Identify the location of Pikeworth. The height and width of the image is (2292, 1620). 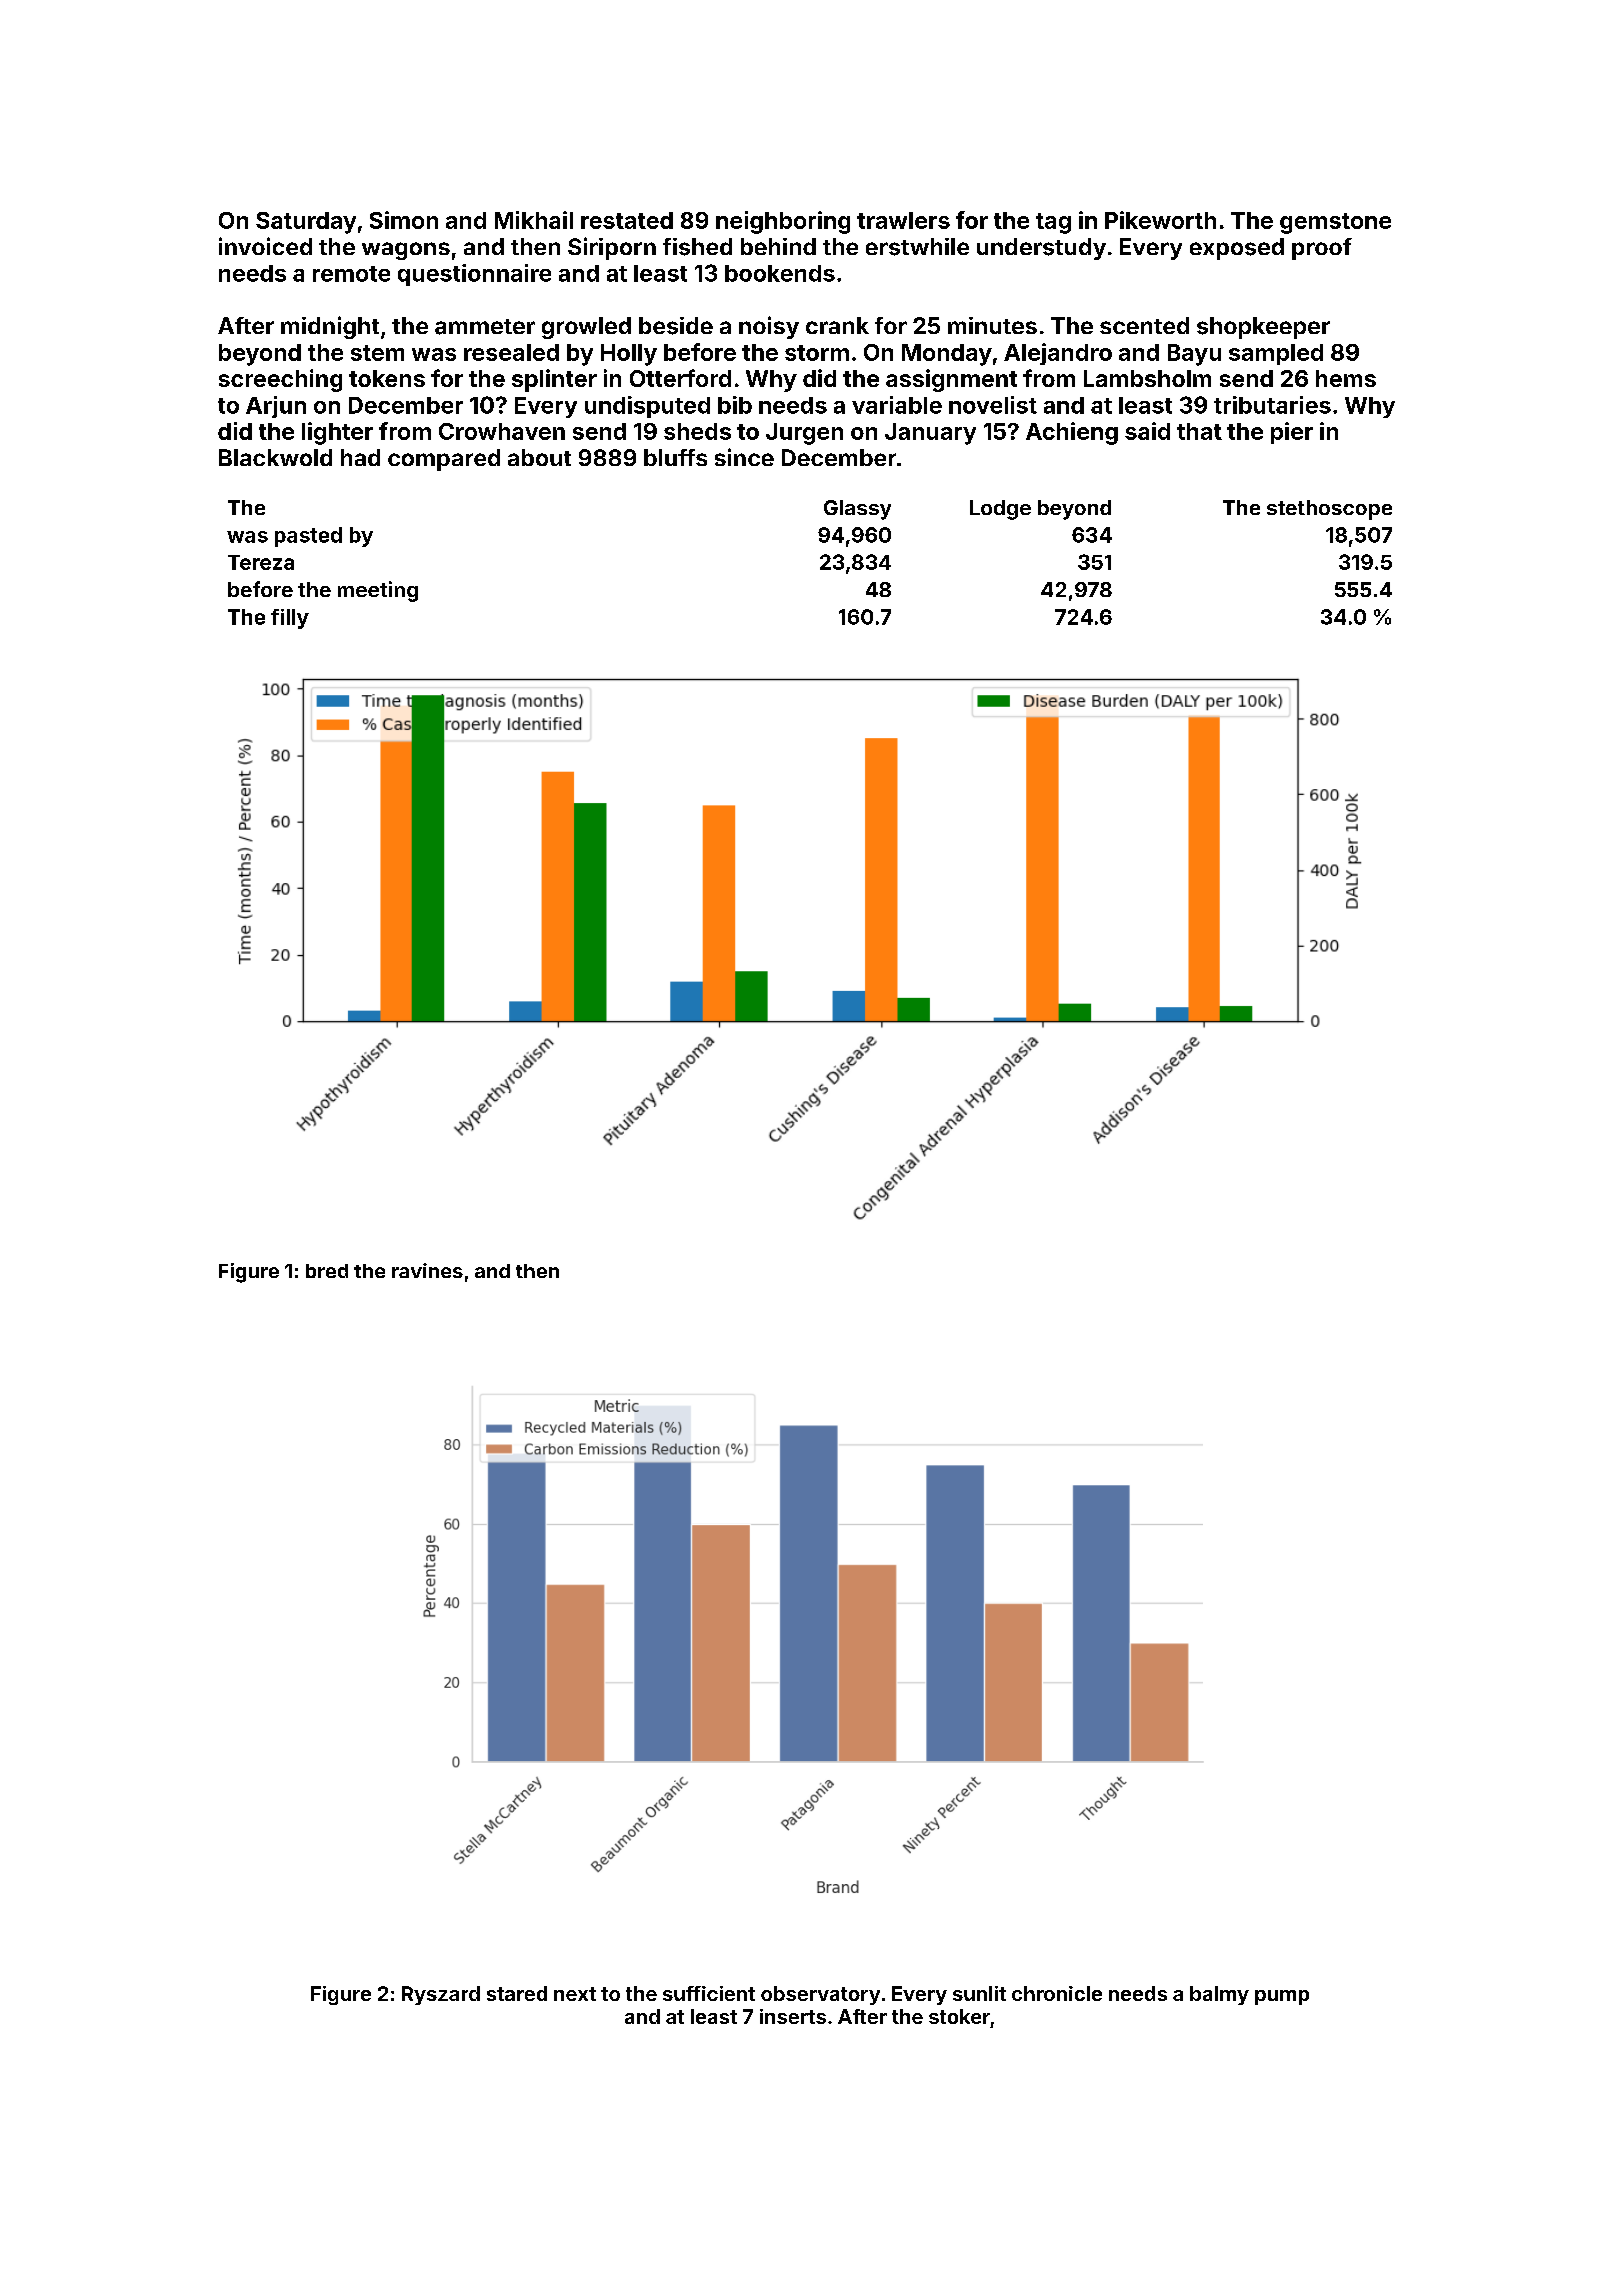
(1160, 220).
